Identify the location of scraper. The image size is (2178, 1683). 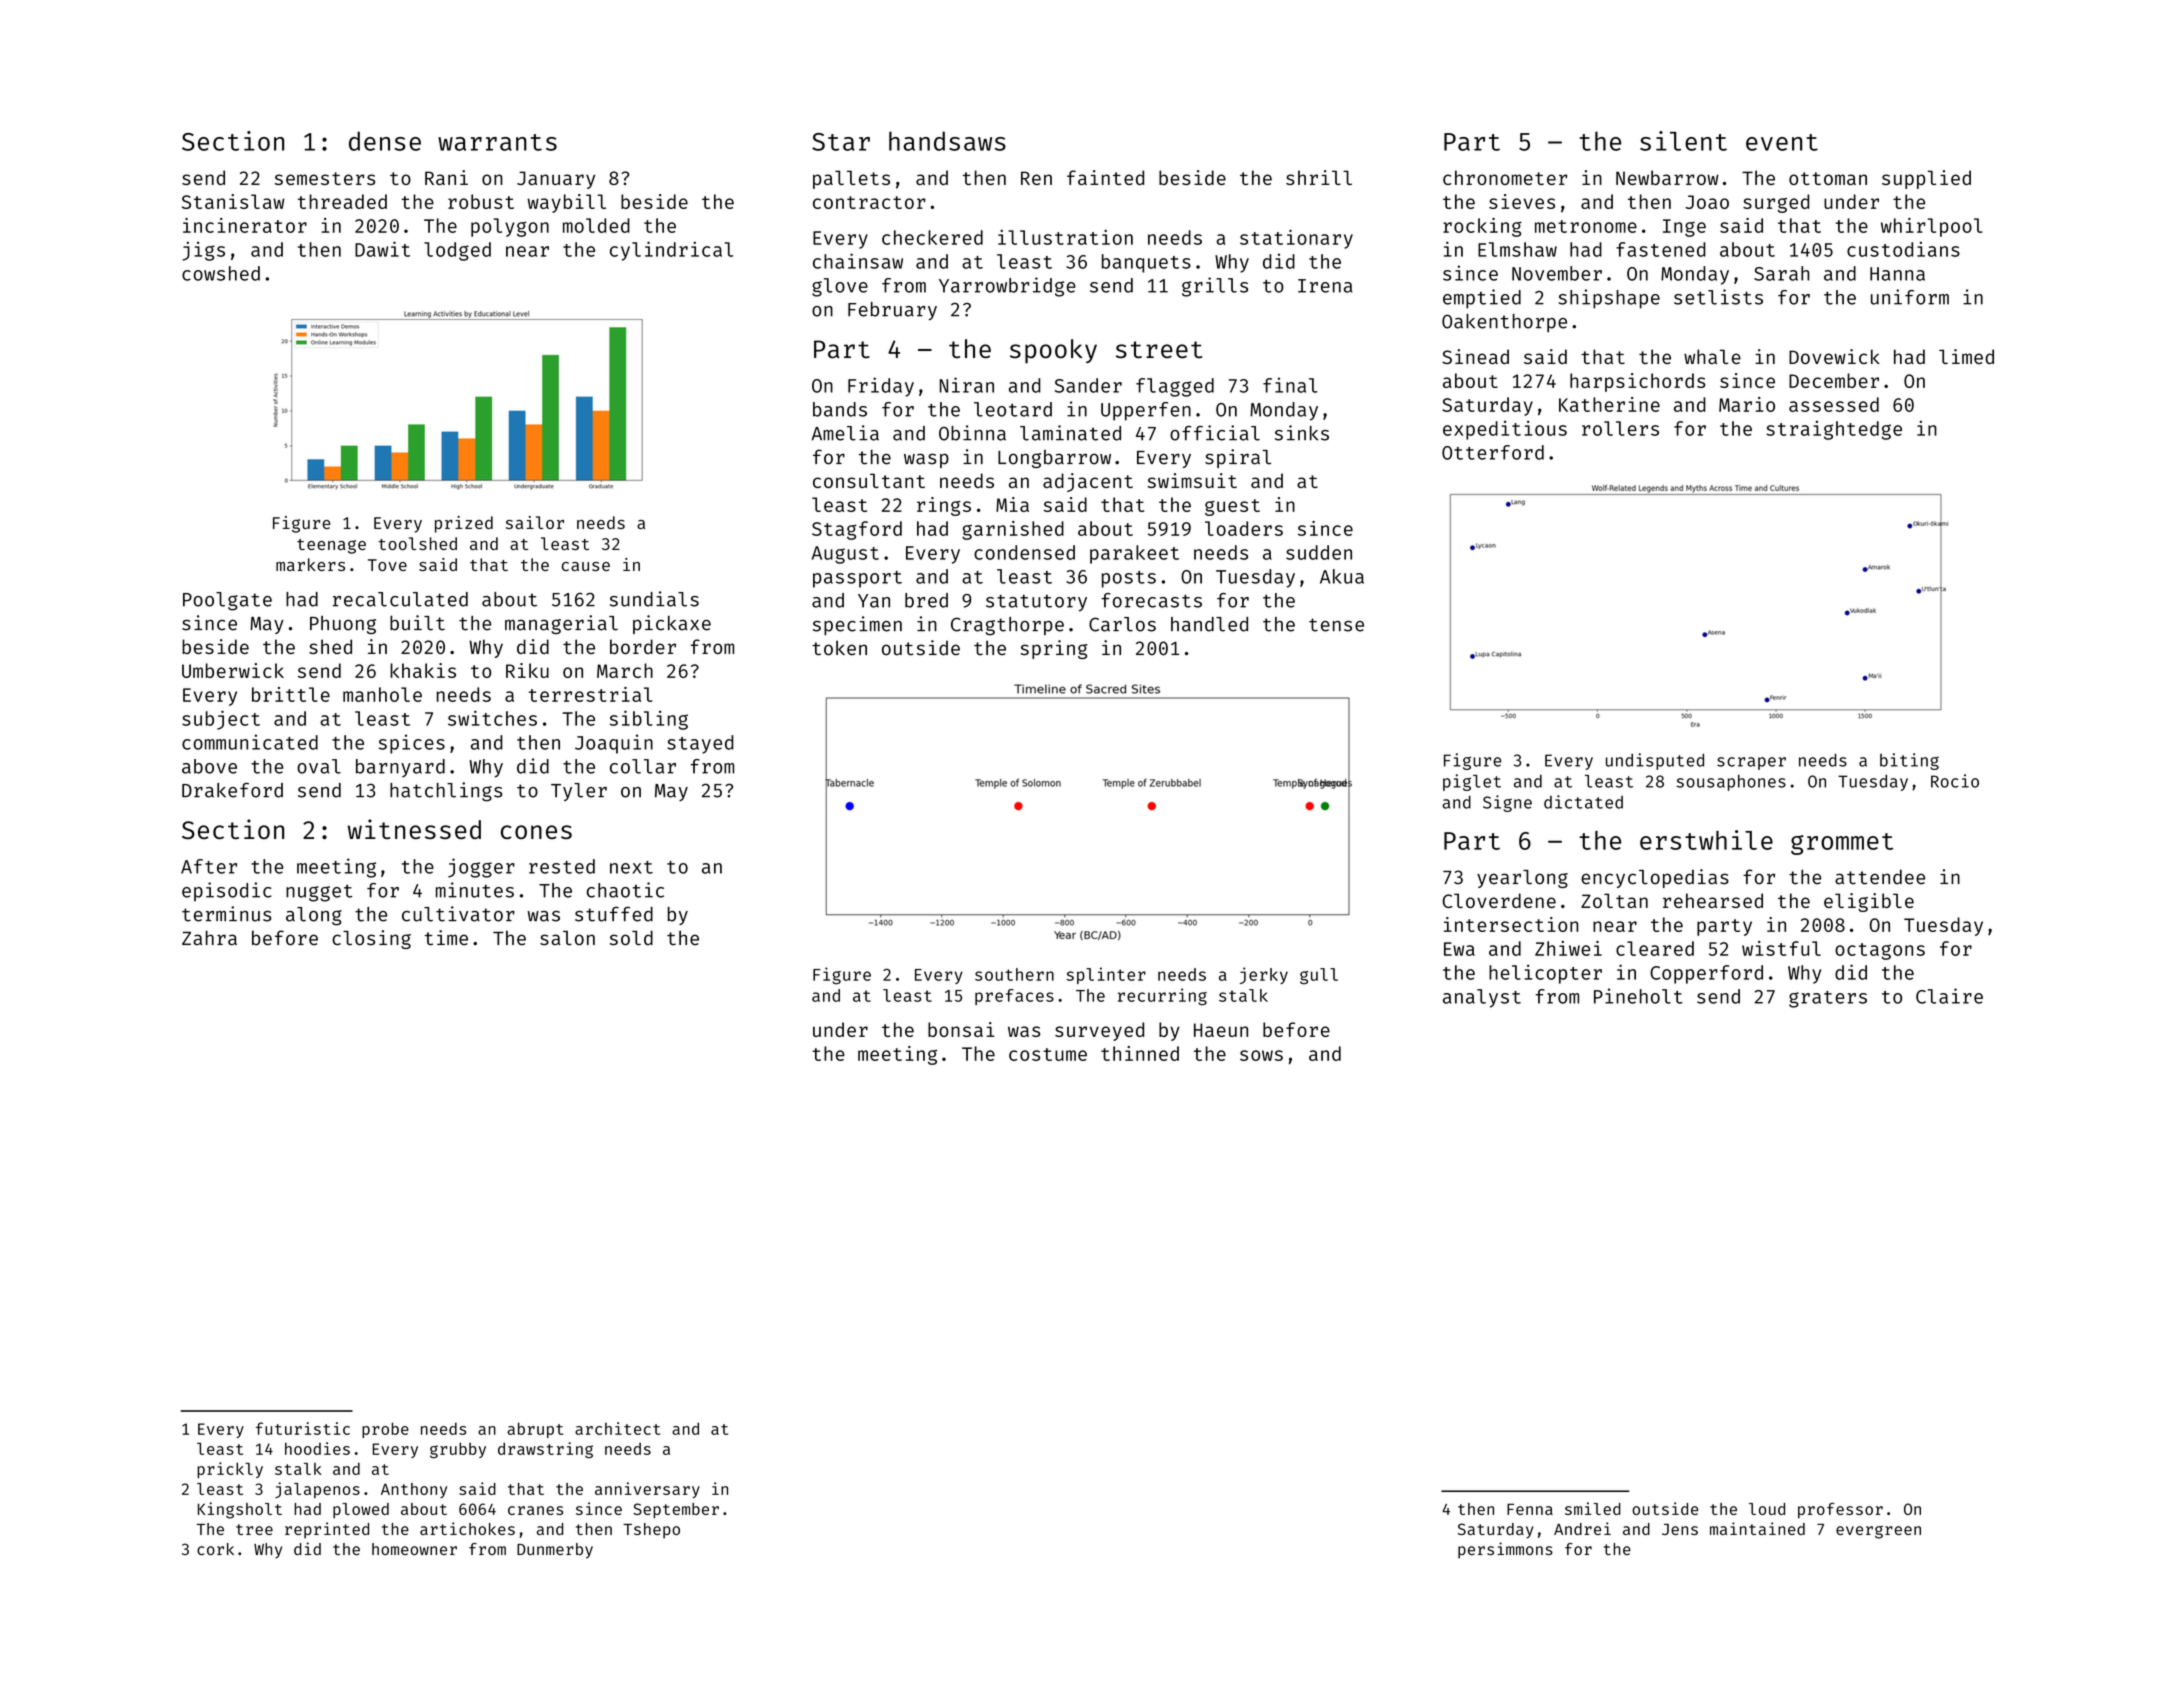
(1751, 763).
